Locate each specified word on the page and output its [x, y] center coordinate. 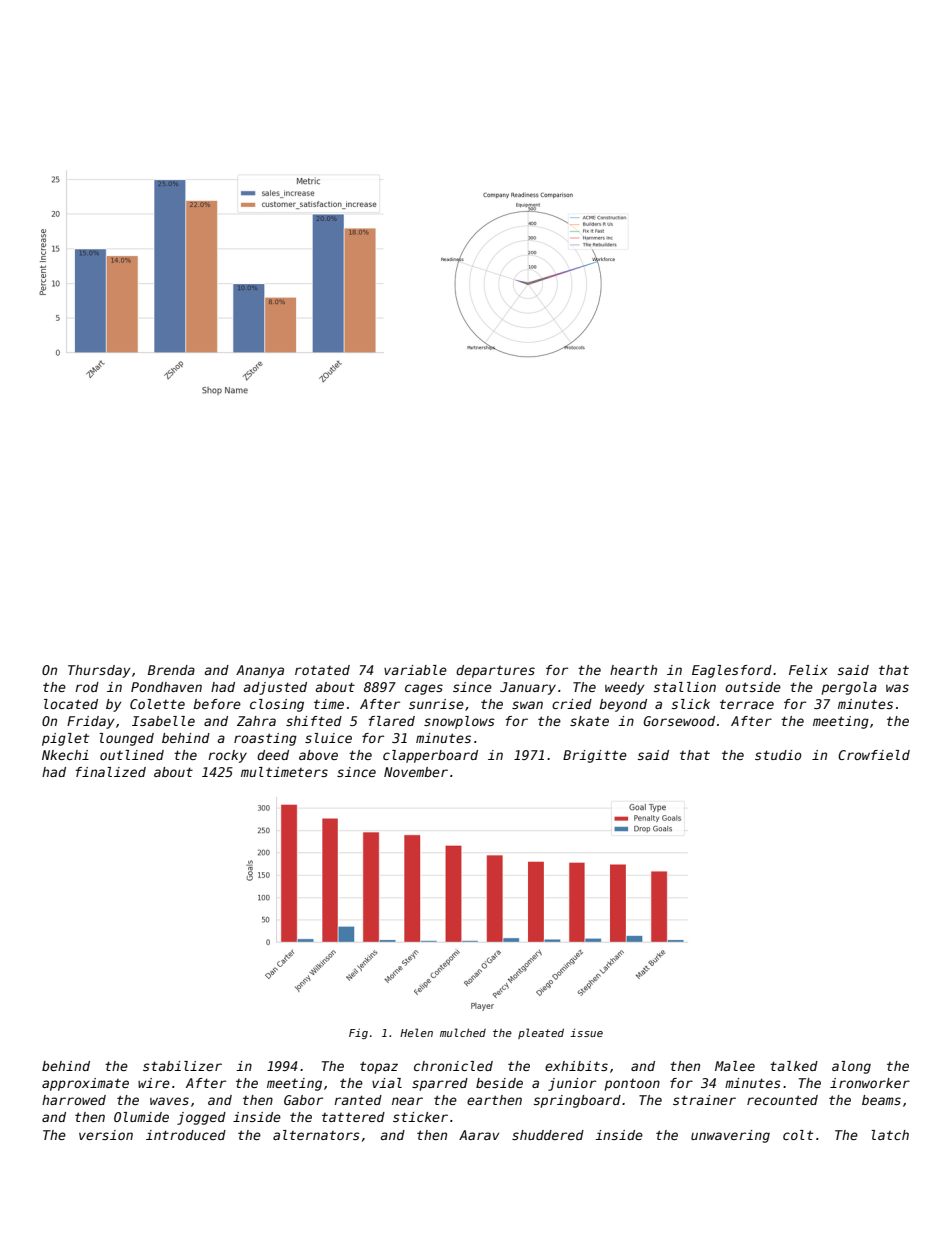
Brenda [171, 670]
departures [495, 671]
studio [778, 755]
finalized [111, 772]
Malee [735, 1066]
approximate [85, 1084]
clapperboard [430, 756]
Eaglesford [732, 671]
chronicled [453, 1066]
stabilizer [182, 1066]
